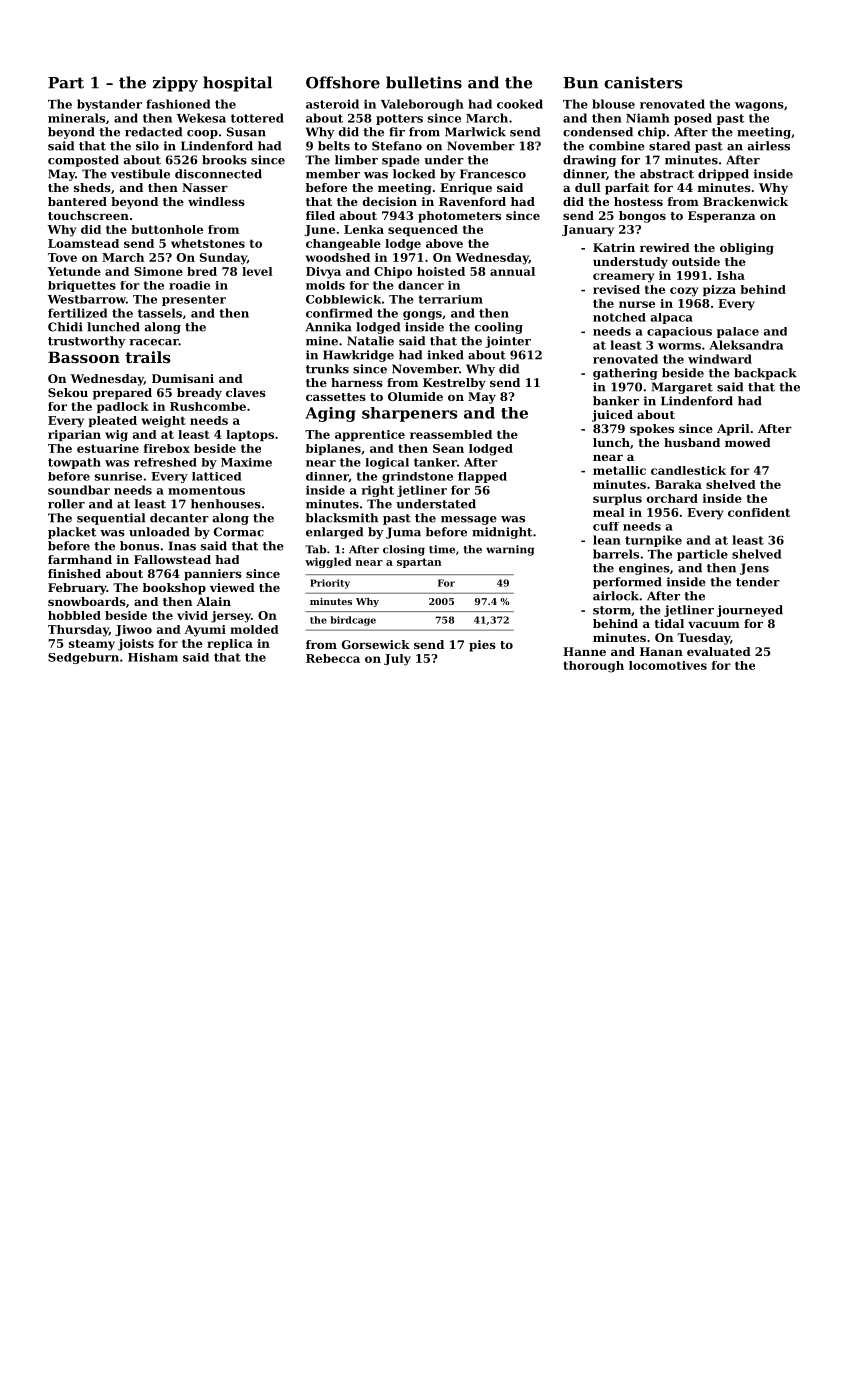 Image resolution: width=849 pixels, height=1400 pixels. What do you see at coordinates (175, 84) in the document?
I see `zippy` at bounding box center [175, 84].
